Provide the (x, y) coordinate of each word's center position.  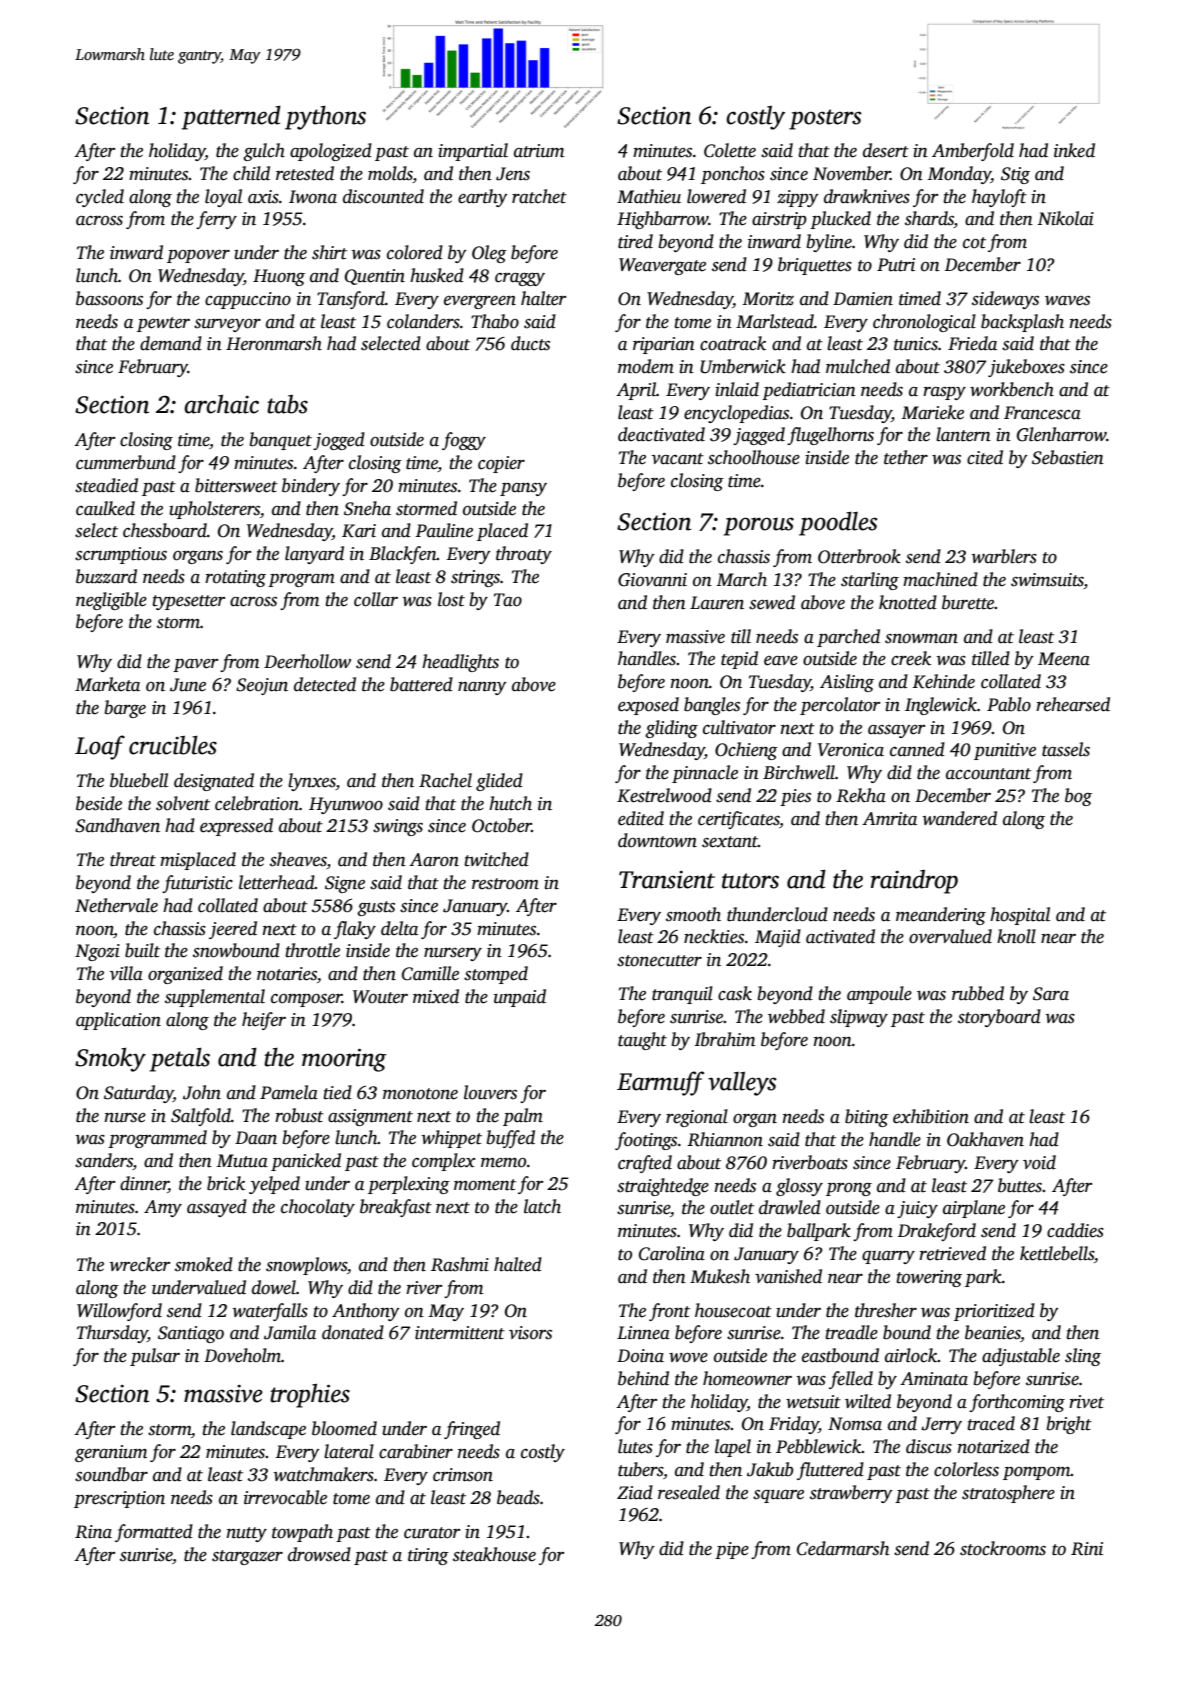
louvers (490, 1092)
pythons (325, 118)
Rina (93, 1532)
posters (825, 119)
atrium (539, 151)
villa (126, 973)
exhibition (931, 1116)
